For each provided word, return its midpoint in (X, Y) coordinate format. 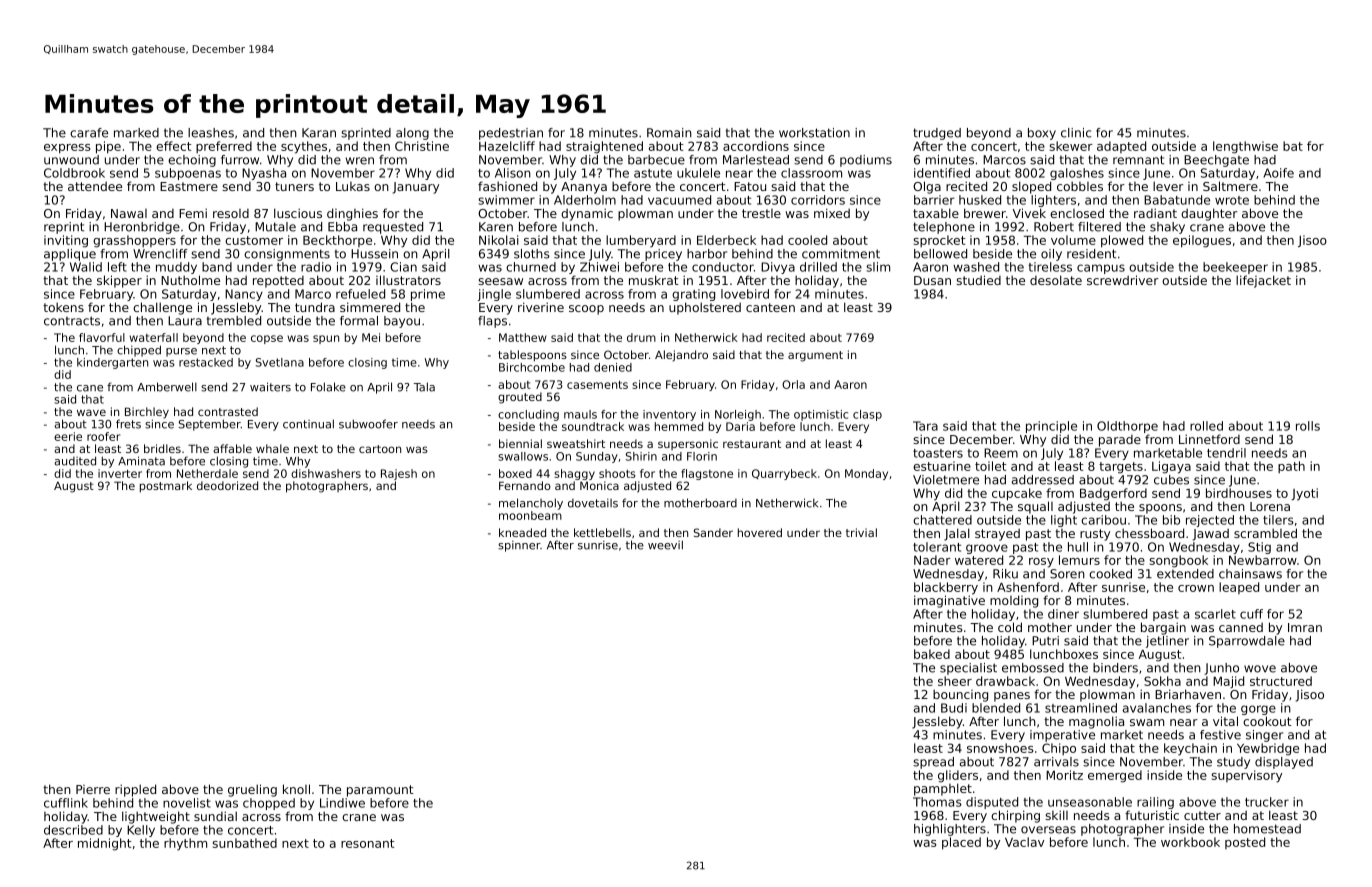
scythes (304, 147)
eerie (68, 436)
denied (613, 367)
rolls (1308, 426)
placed (961, 843)
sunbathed (245, 843)
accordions (756, 146)
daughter (1209, 214)
